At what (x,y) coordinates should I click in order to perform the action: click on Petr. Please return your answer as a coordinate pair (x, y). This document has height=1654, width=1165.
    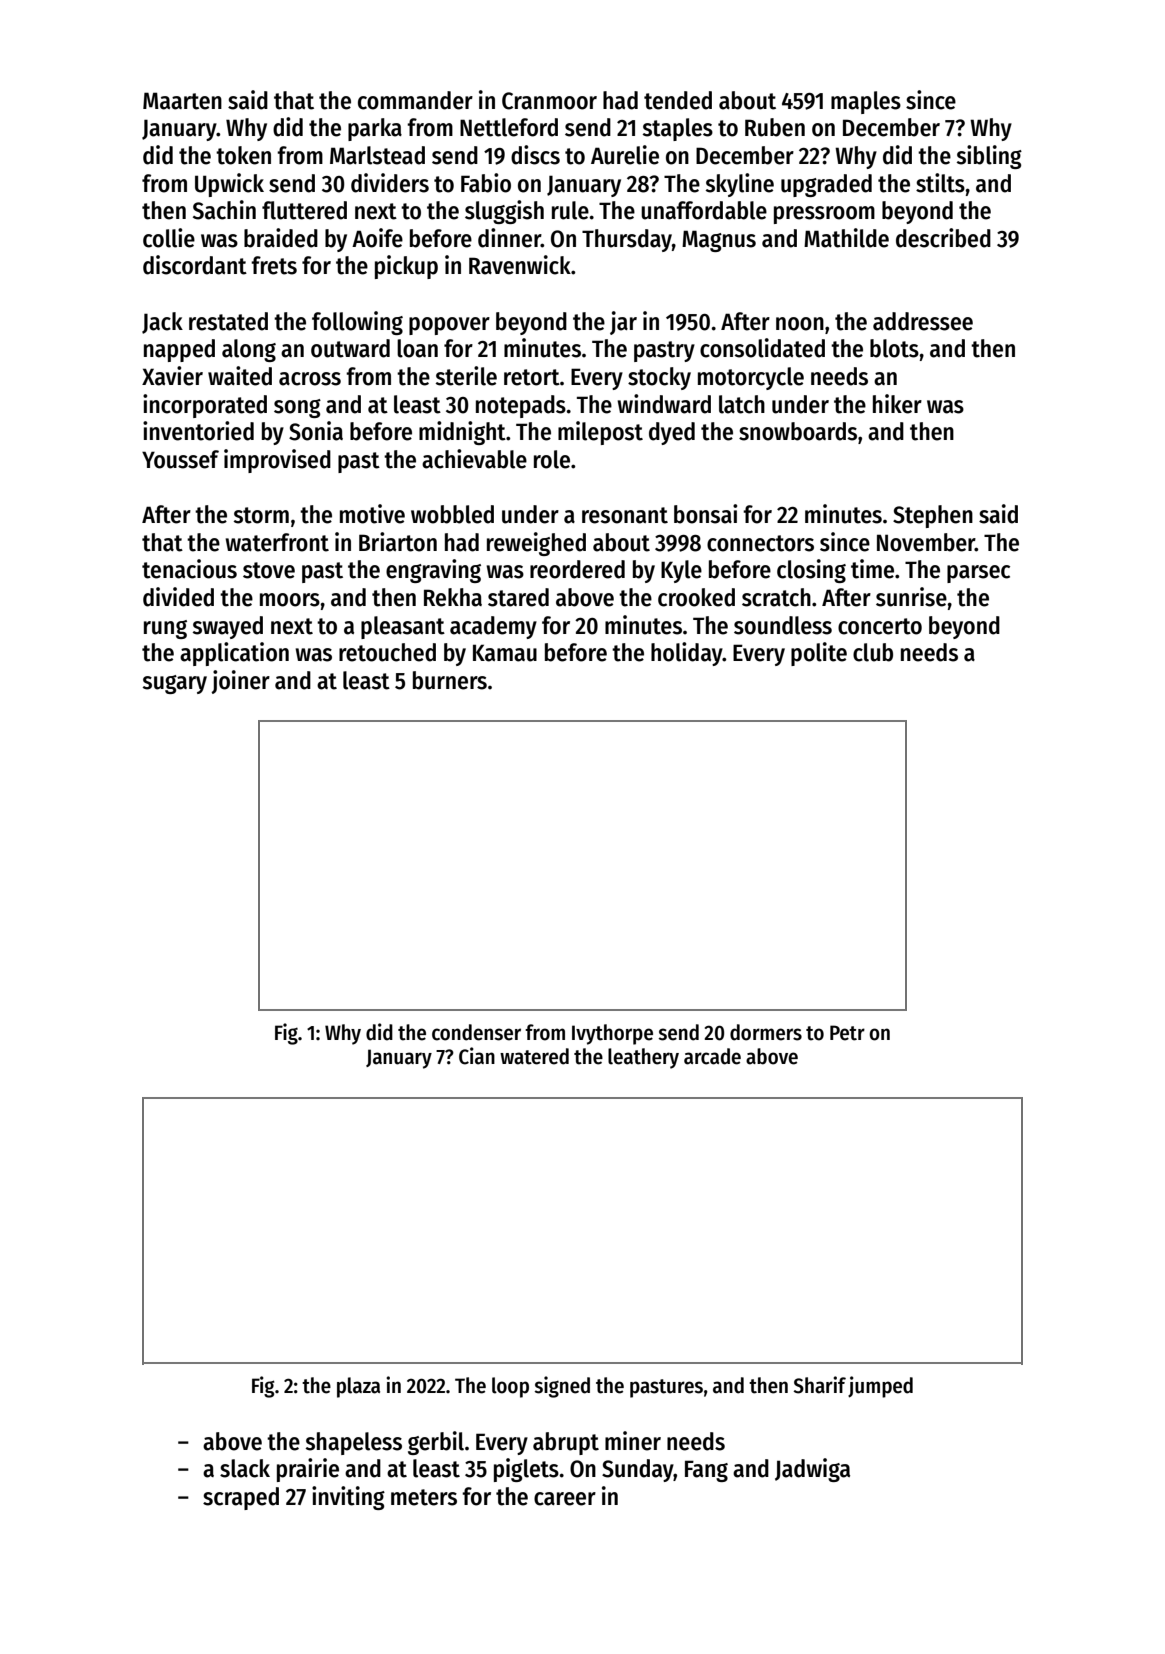
    Looking at the image, I should click on (847, 1033).
